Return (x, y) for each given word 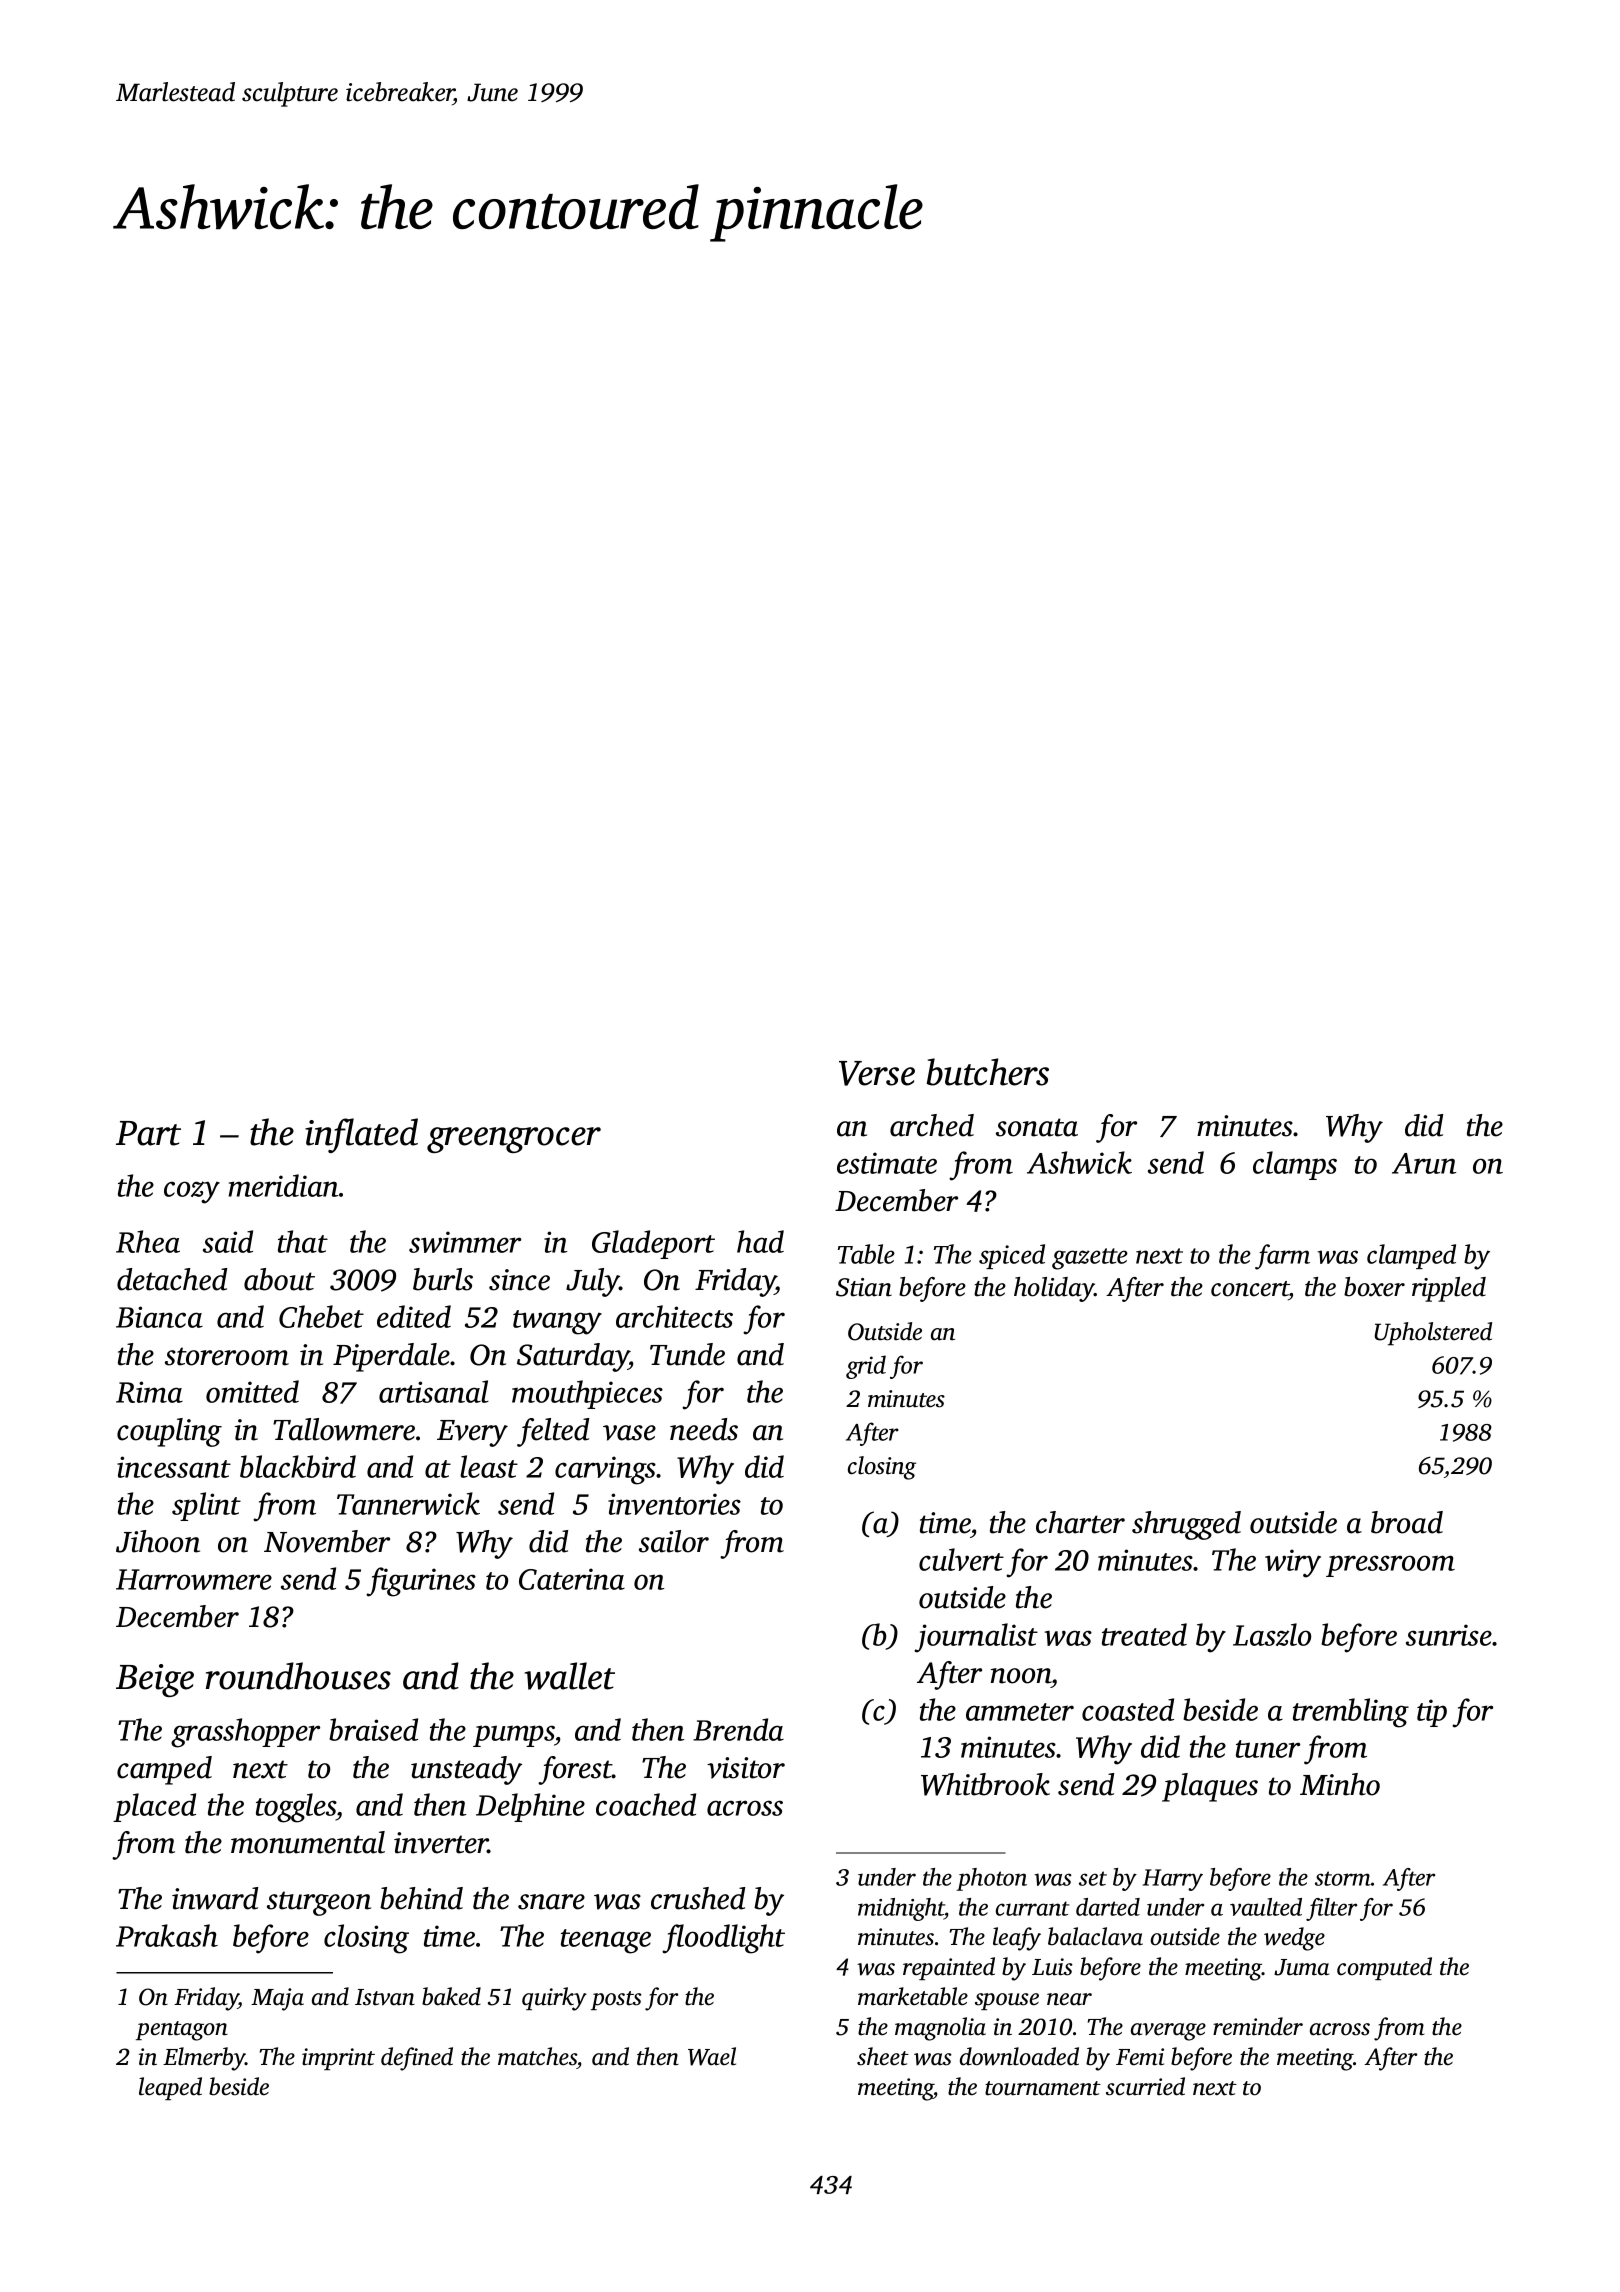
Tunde (687, 1354)
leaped (170, 2088)
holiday (1054, 1289)
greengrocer (514, 1140)
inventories (674, 1504)
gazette (1090, 1259)
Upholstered (1433, 1334)
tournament (1043, 2088)
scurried (1145, 2086)
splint (206, 1506)
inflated (361, 1135)
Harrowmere (194, 1579)
